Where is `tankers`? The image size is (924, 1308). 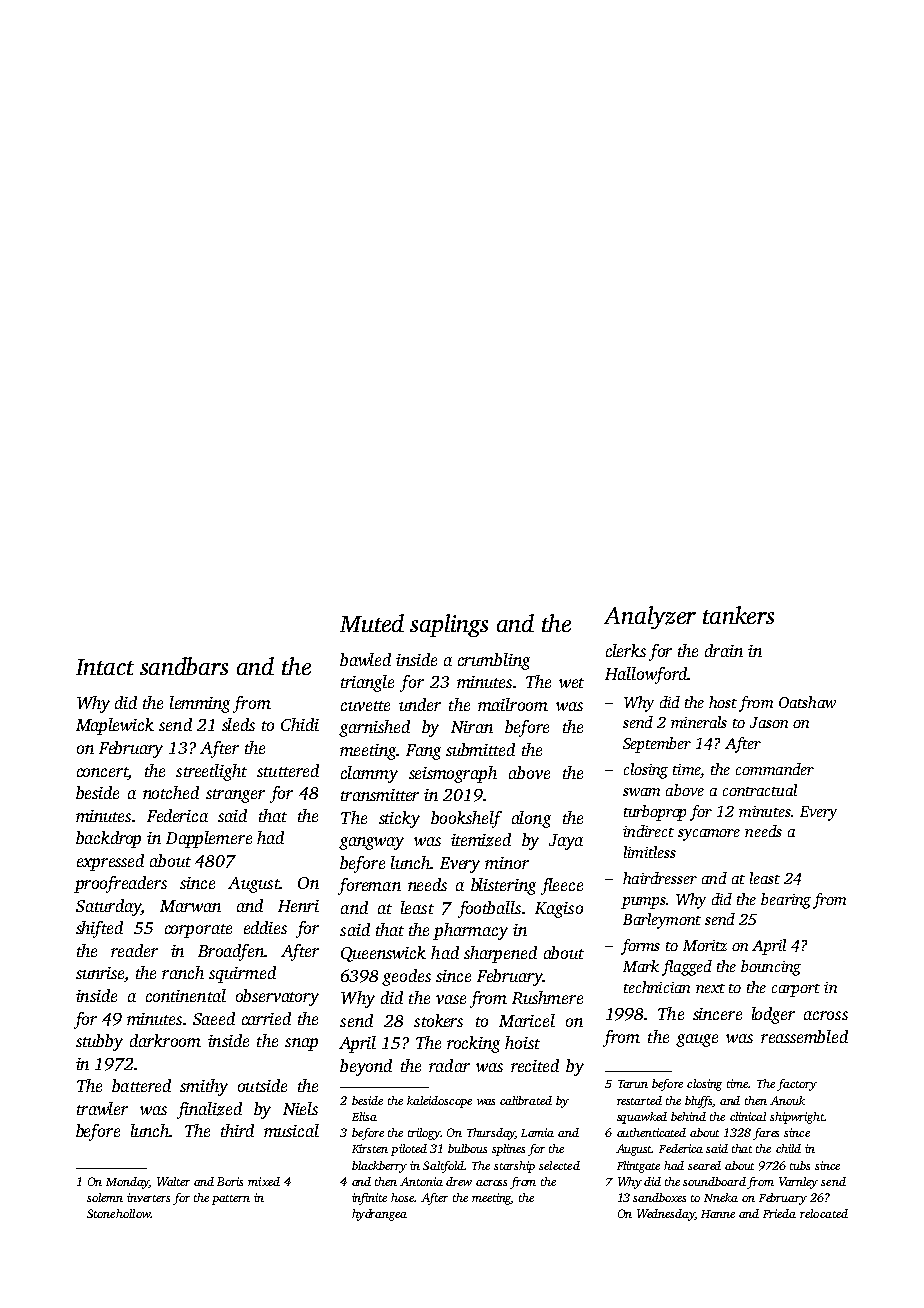
tankers is located at coordinates (738, 615).
